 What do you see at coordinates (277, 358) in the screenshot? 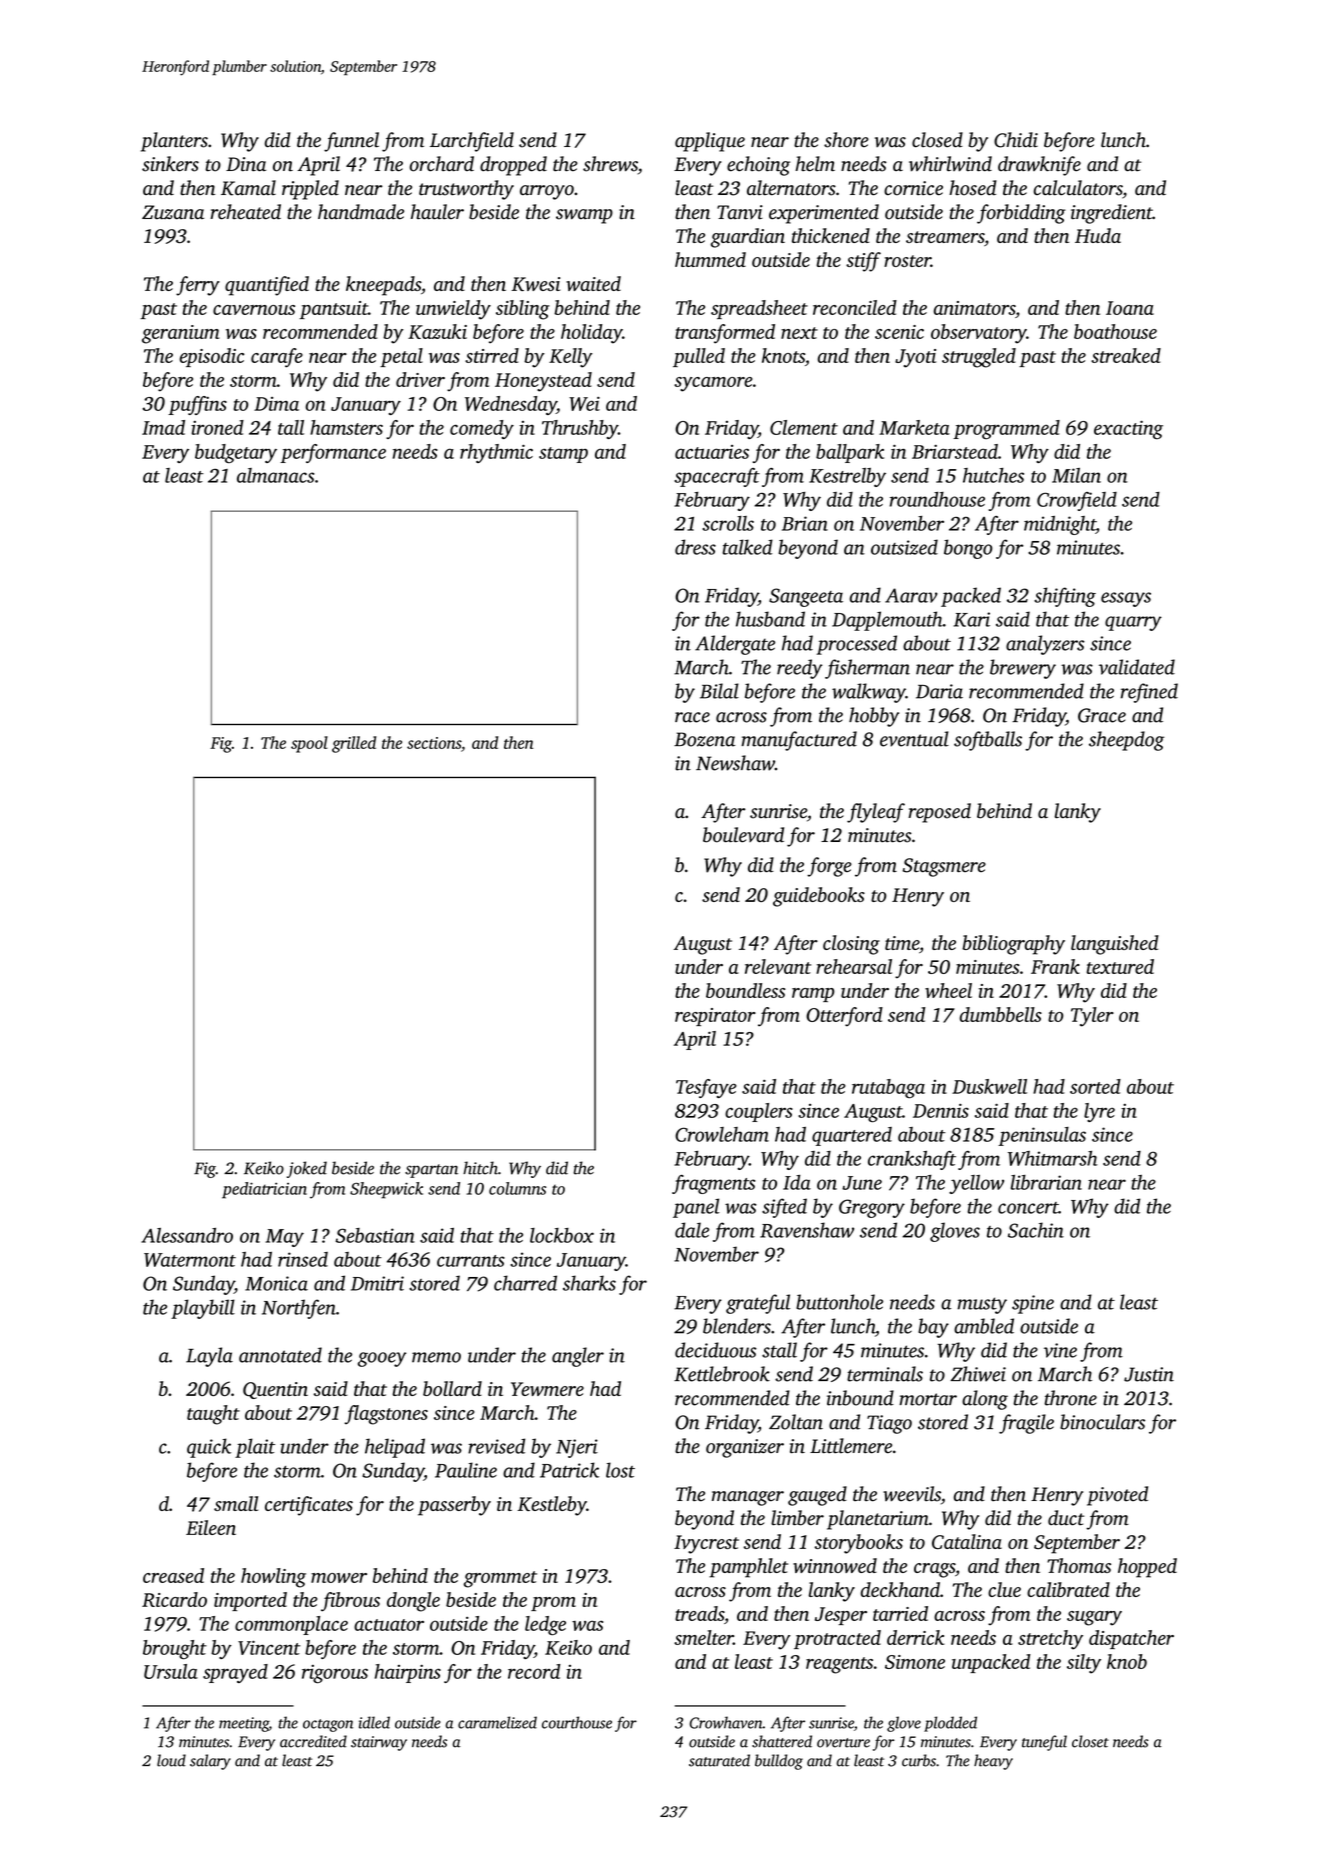
I see `carafe` at bounding box center [277, 358].
